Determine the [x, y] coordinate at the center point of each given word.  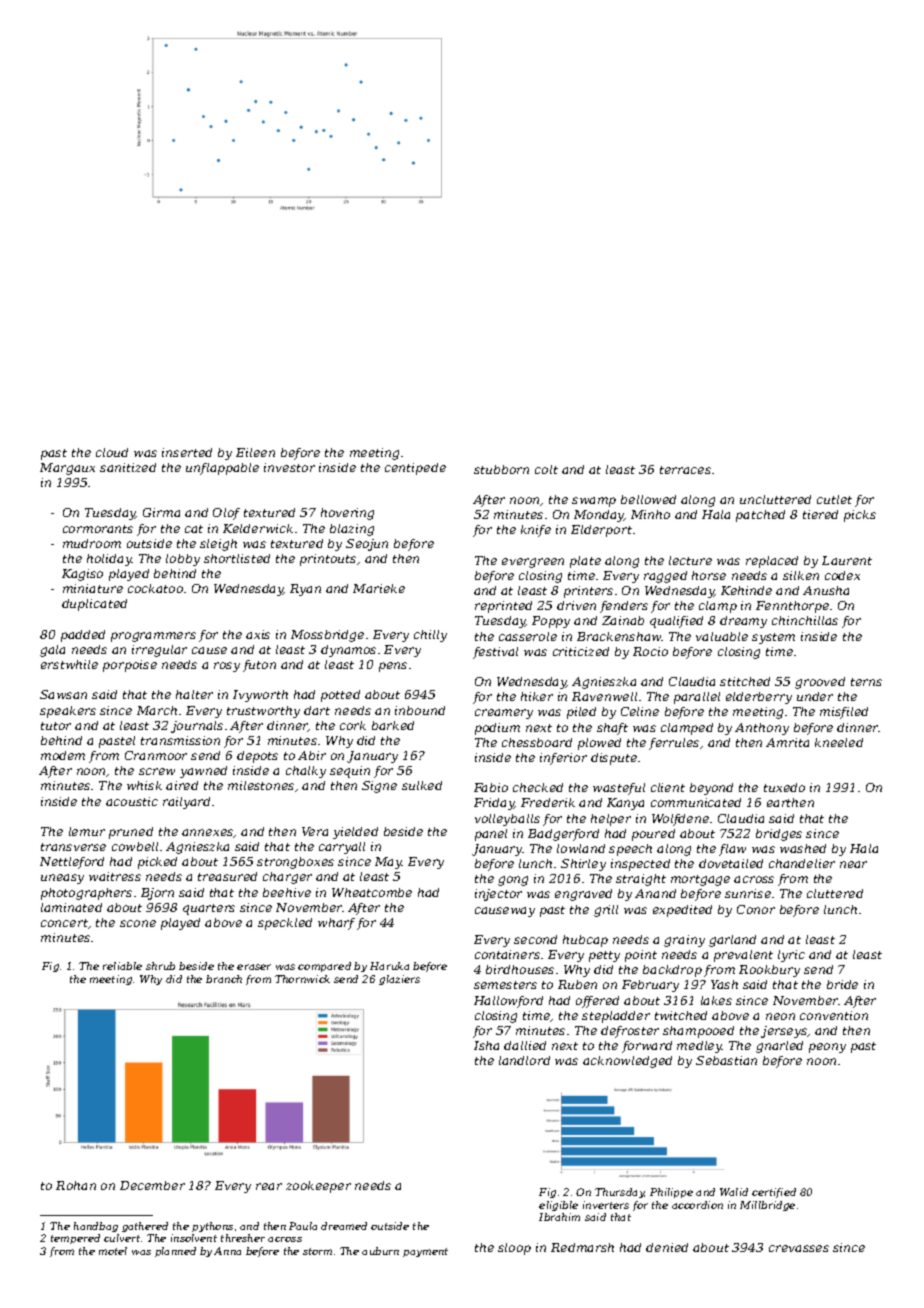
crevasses [799, 1248]
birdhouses [520, 969]
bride [842, 984]
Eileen [255, 452]
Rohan [76, 1185]
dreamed [344, 1226]
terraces [685, 470]
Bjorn [157, 894]
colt [546, 469]
